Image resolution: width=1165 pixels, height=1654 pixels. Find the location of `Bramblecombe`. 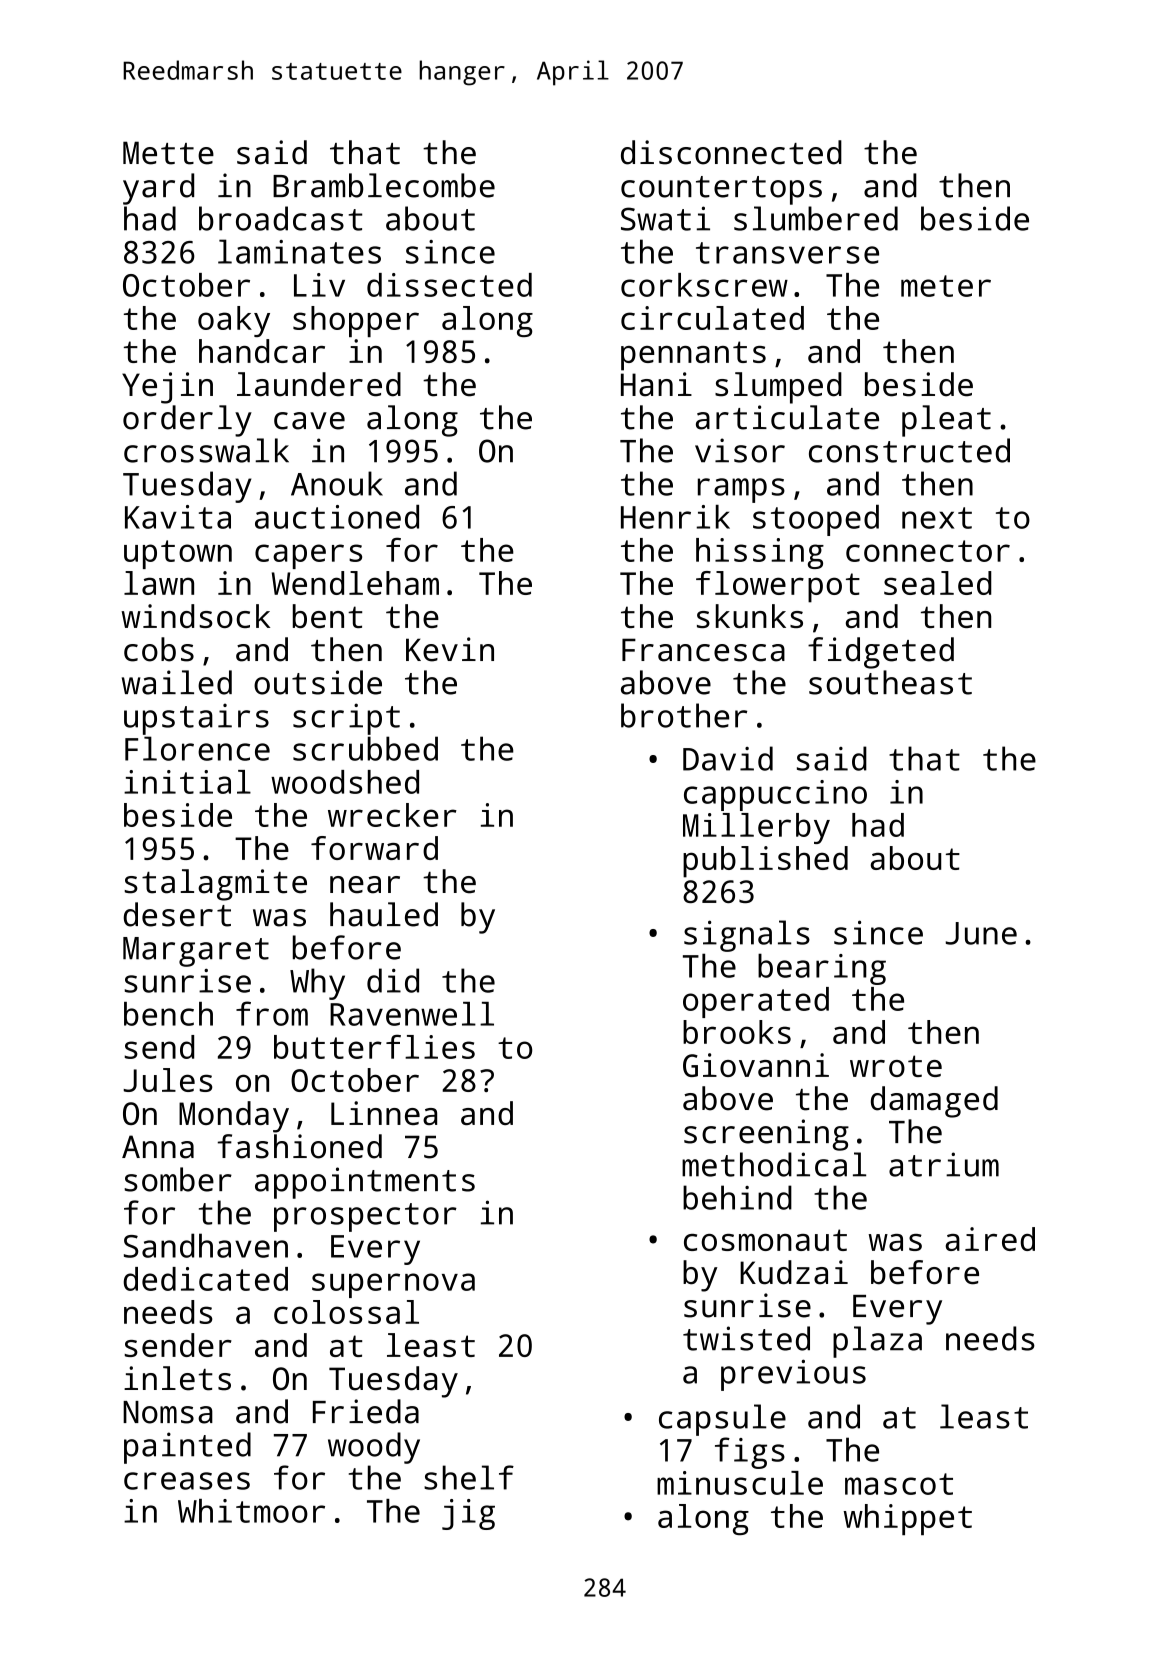

Bramblecombe is located at coordinates (384, 185).
